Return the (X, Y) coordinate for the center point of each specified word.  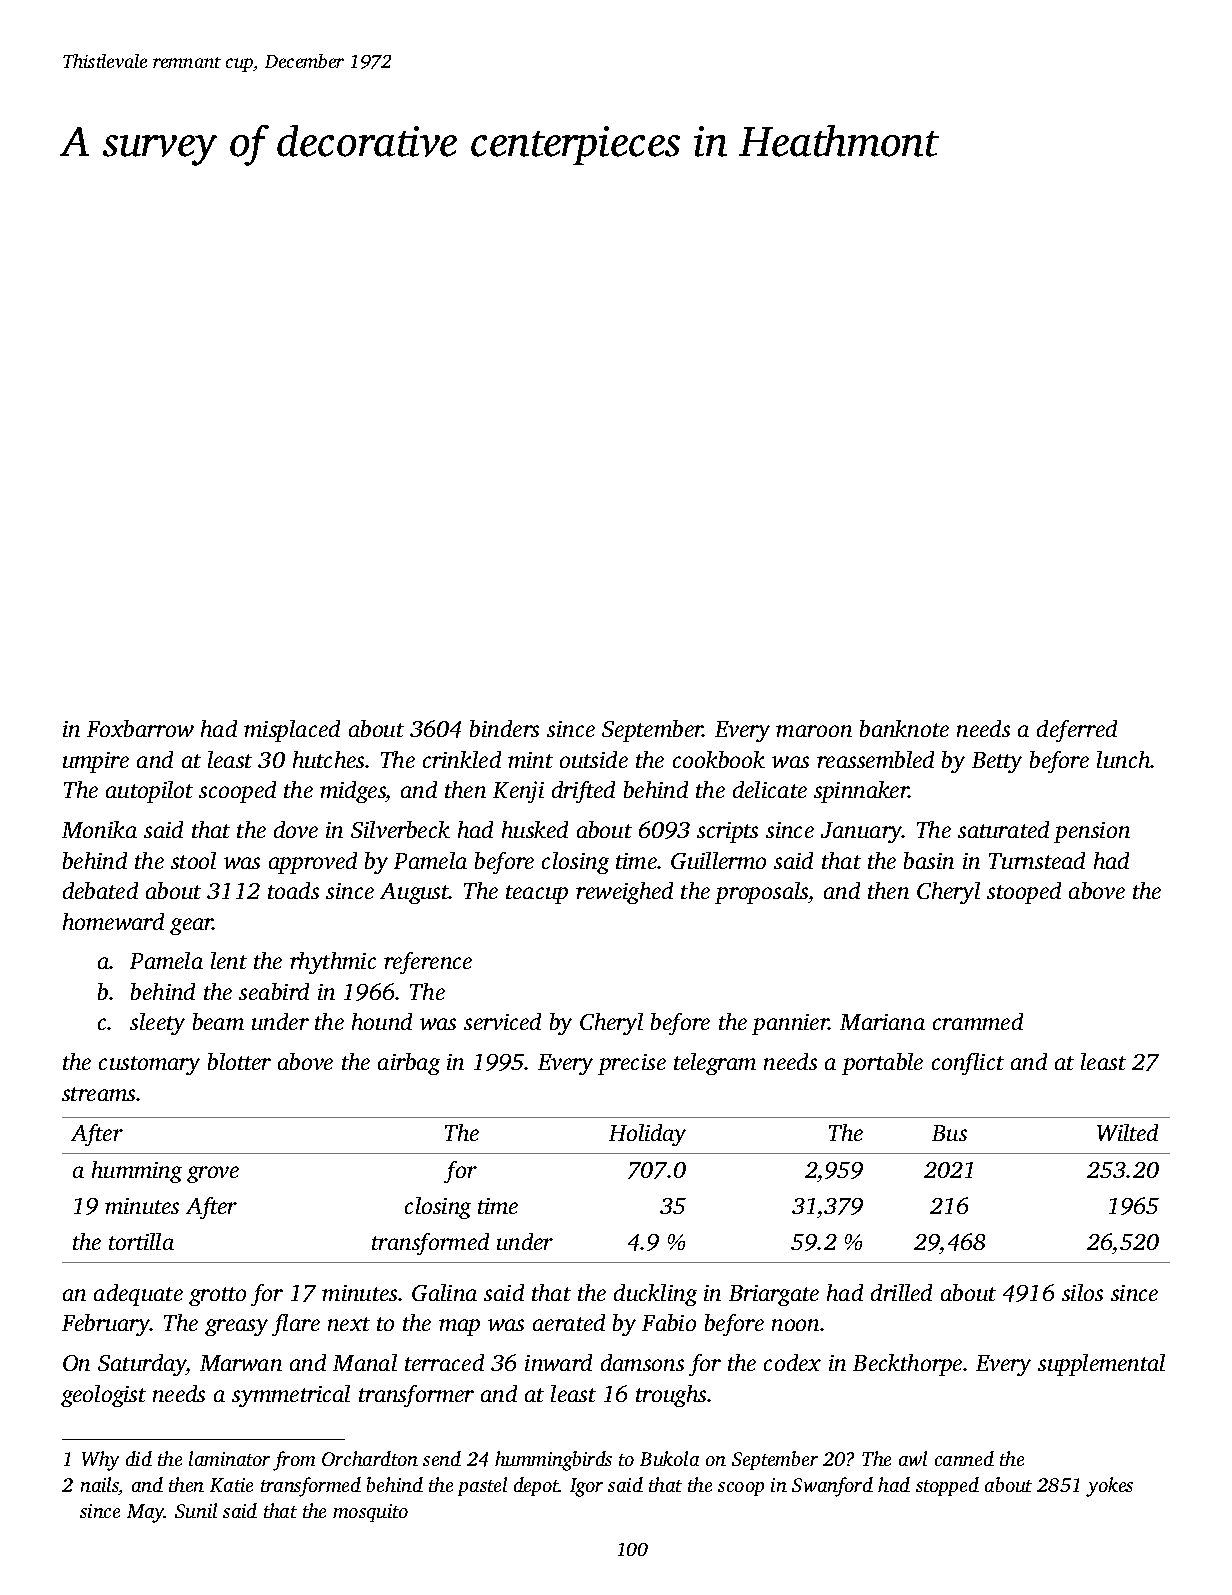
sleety (157, 1024)
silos (1082, 1292)
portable (882, 1064)
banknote (904, 728)
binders (504, 728)
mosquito (370, 1513)
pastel (482, 1486)
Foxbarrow (140, 728)
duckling (655, 1295)
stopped (947, 1486)
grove (213, 1174)
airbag (409, 1064)
